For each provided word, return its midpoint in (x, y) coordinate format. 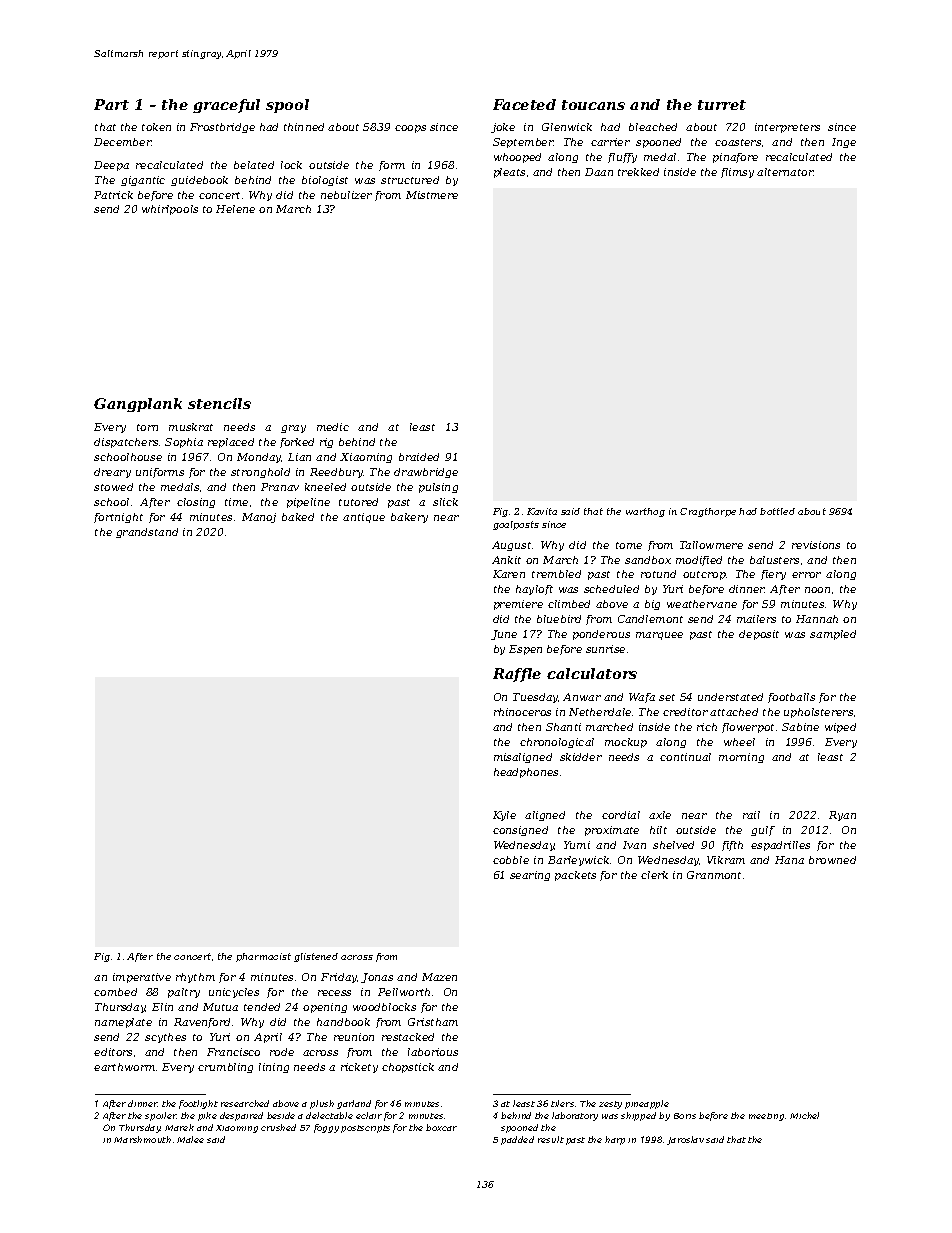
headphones (526, 773)
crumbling (225, 1068)
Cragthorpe (708, 512)
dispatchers (126, 443)
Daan (599, 172)
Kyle (504, 816)
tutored (358, 502)
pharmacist (263, 957)
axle (660, 815)
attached (734, 712)
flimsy (737, 173)
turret (722, 105)
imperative (142, 978)
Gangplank (138, 405)
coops (410, 129)
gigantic (143, 181)
